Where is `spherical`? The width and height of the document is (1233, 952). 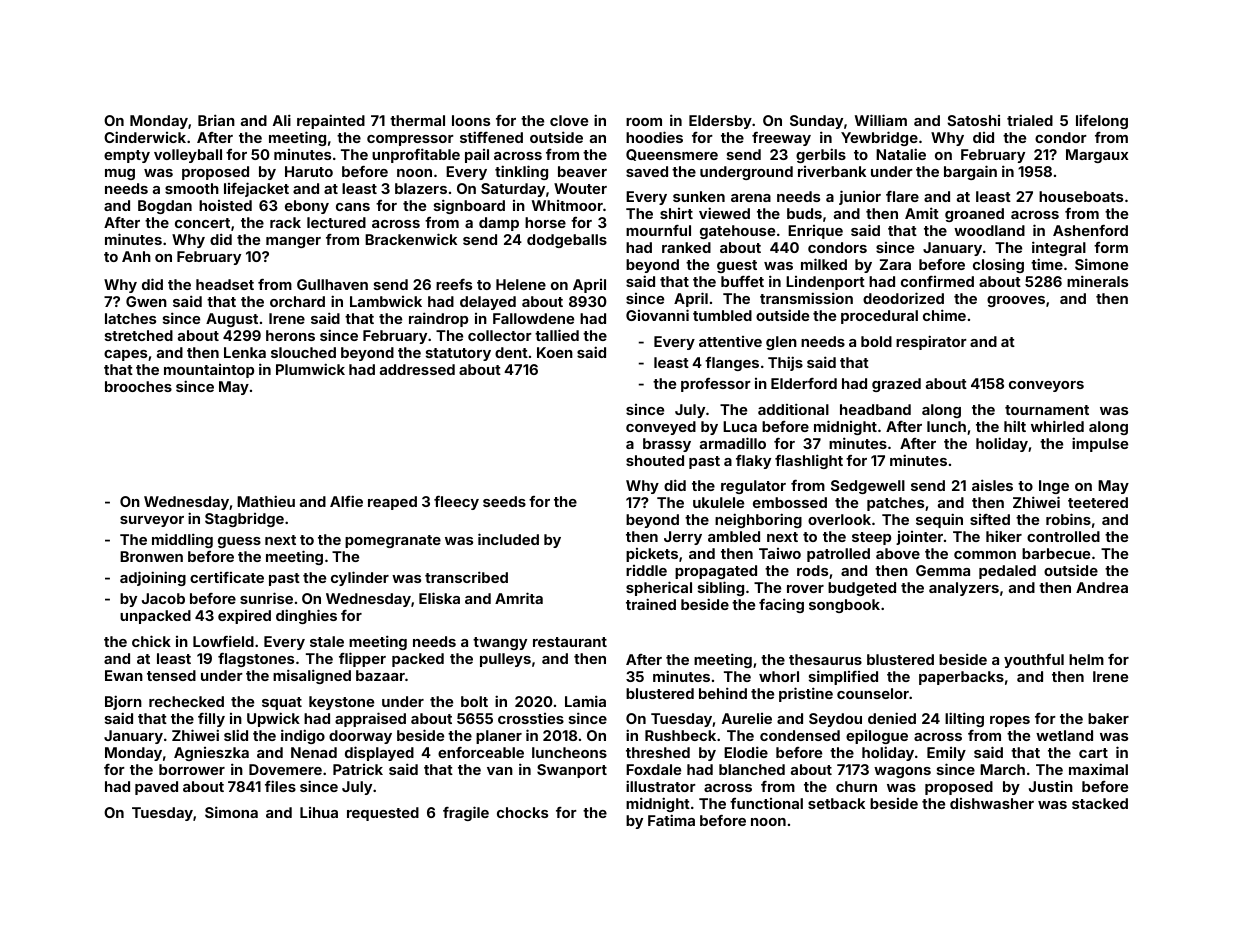
spherical is located at coordinates (659, 588).
